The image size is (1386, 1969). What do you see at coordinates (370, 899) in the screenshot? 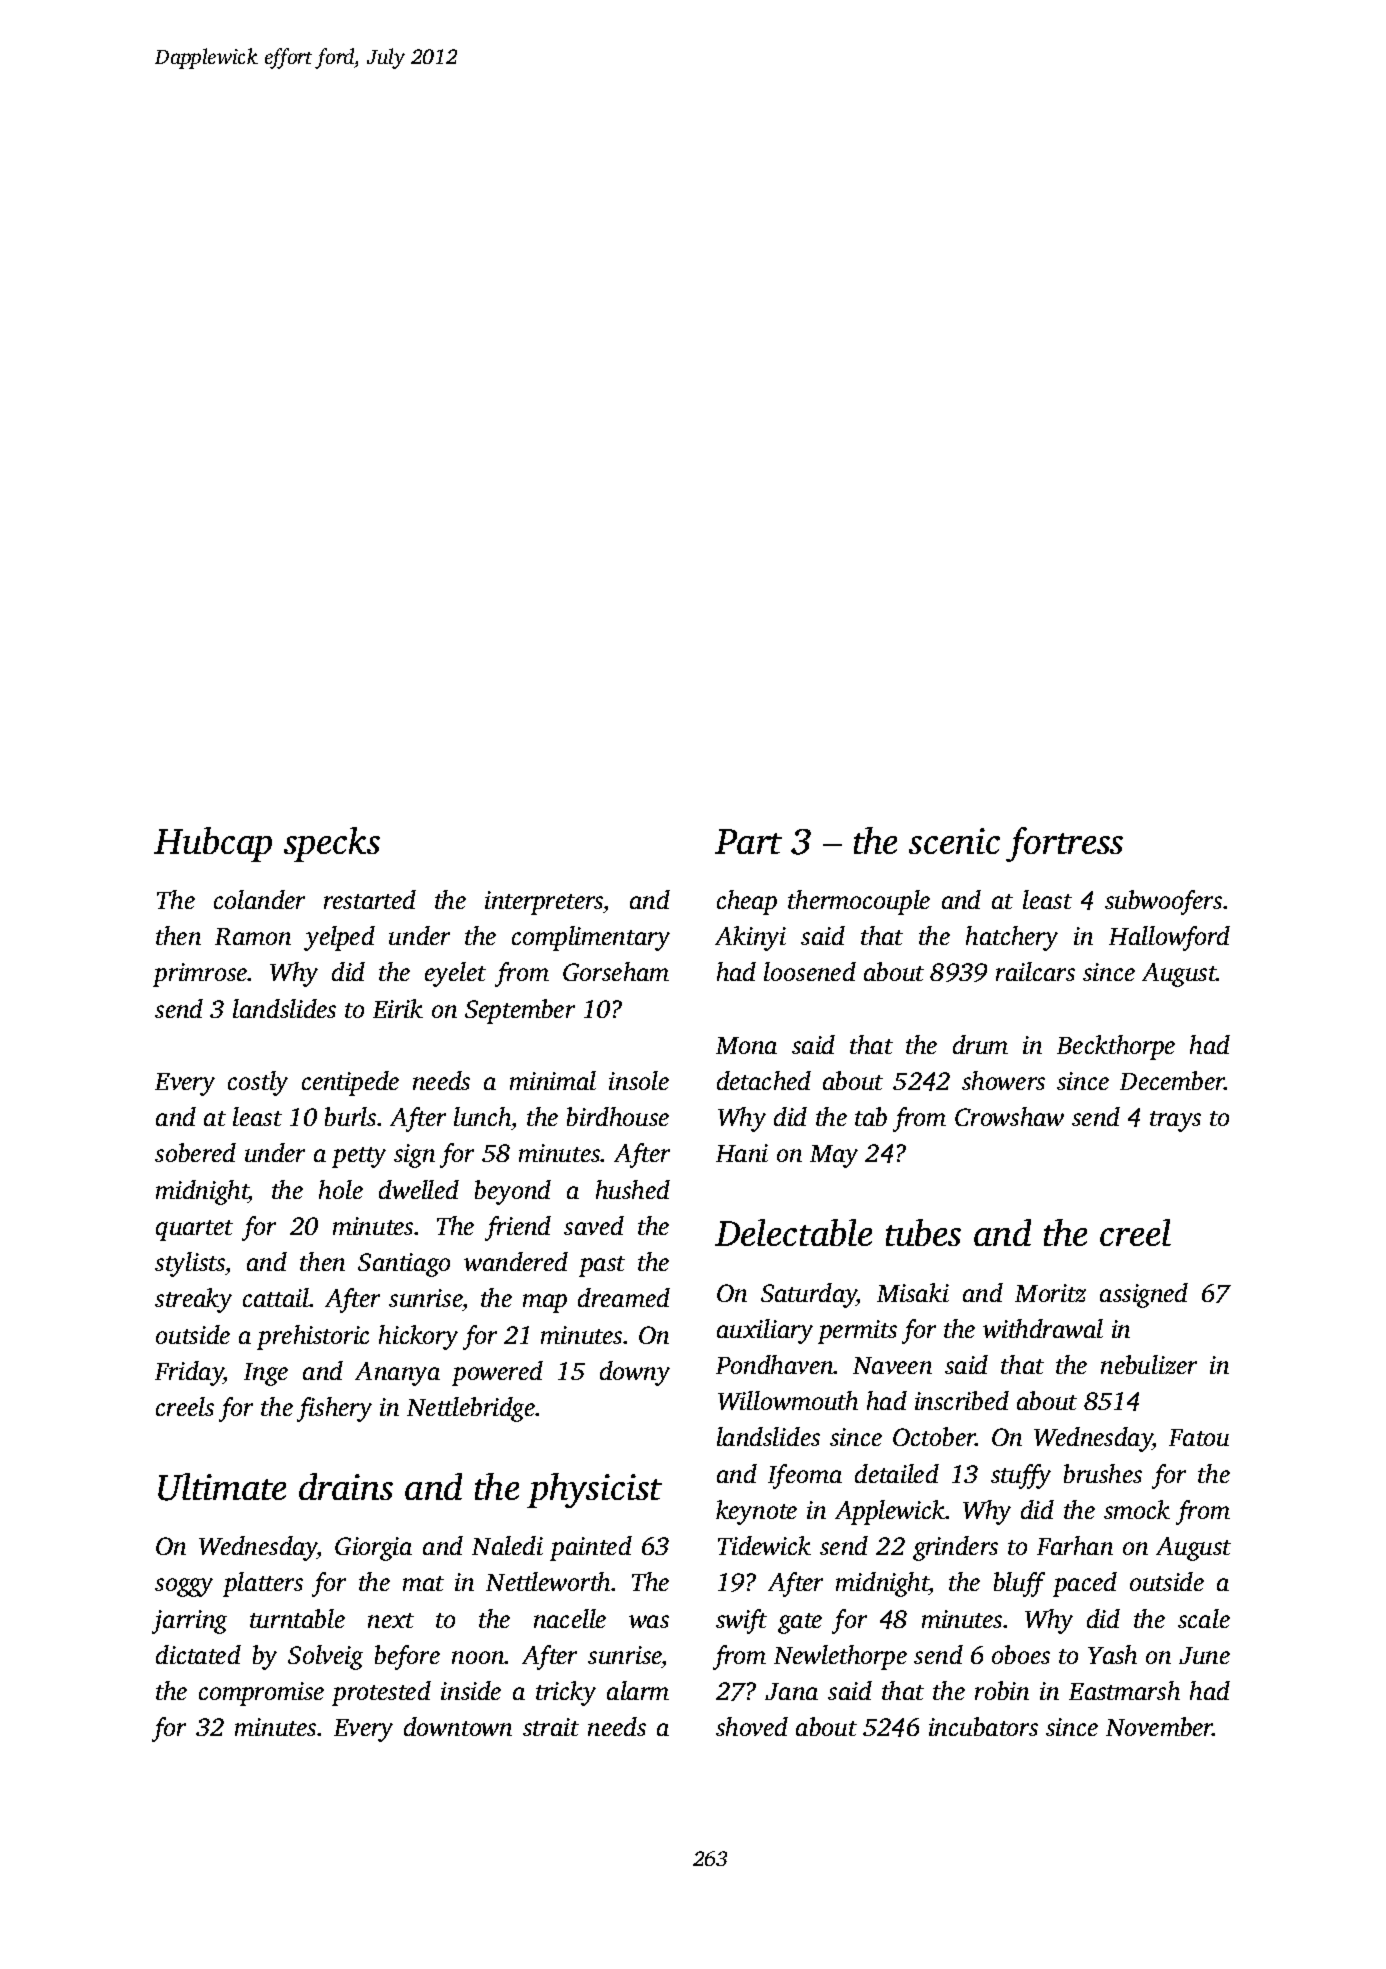
I see `restarted` at bounding box center [370, 899].
